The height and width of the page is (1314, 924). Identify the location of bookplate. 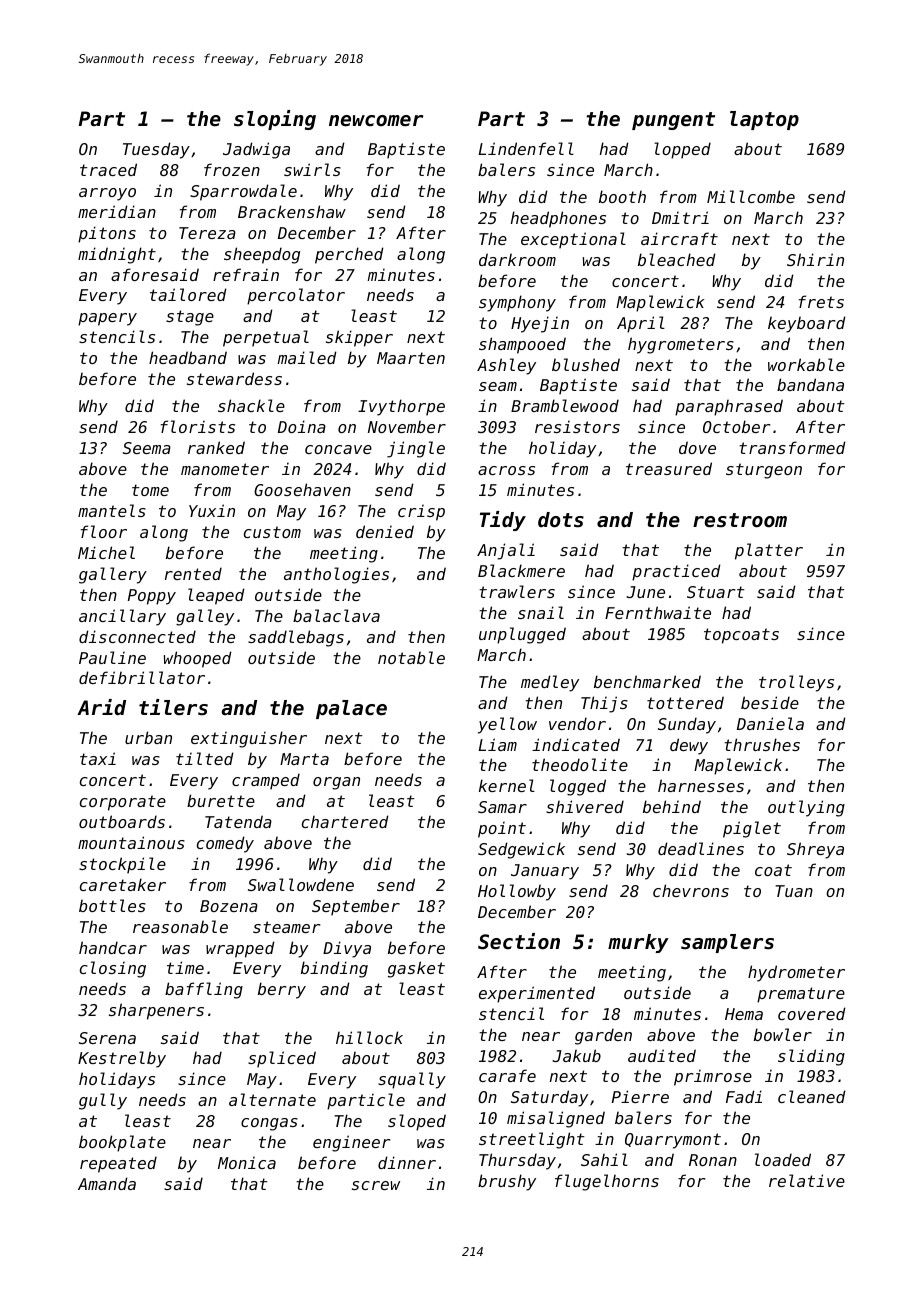
(122, 1143).
